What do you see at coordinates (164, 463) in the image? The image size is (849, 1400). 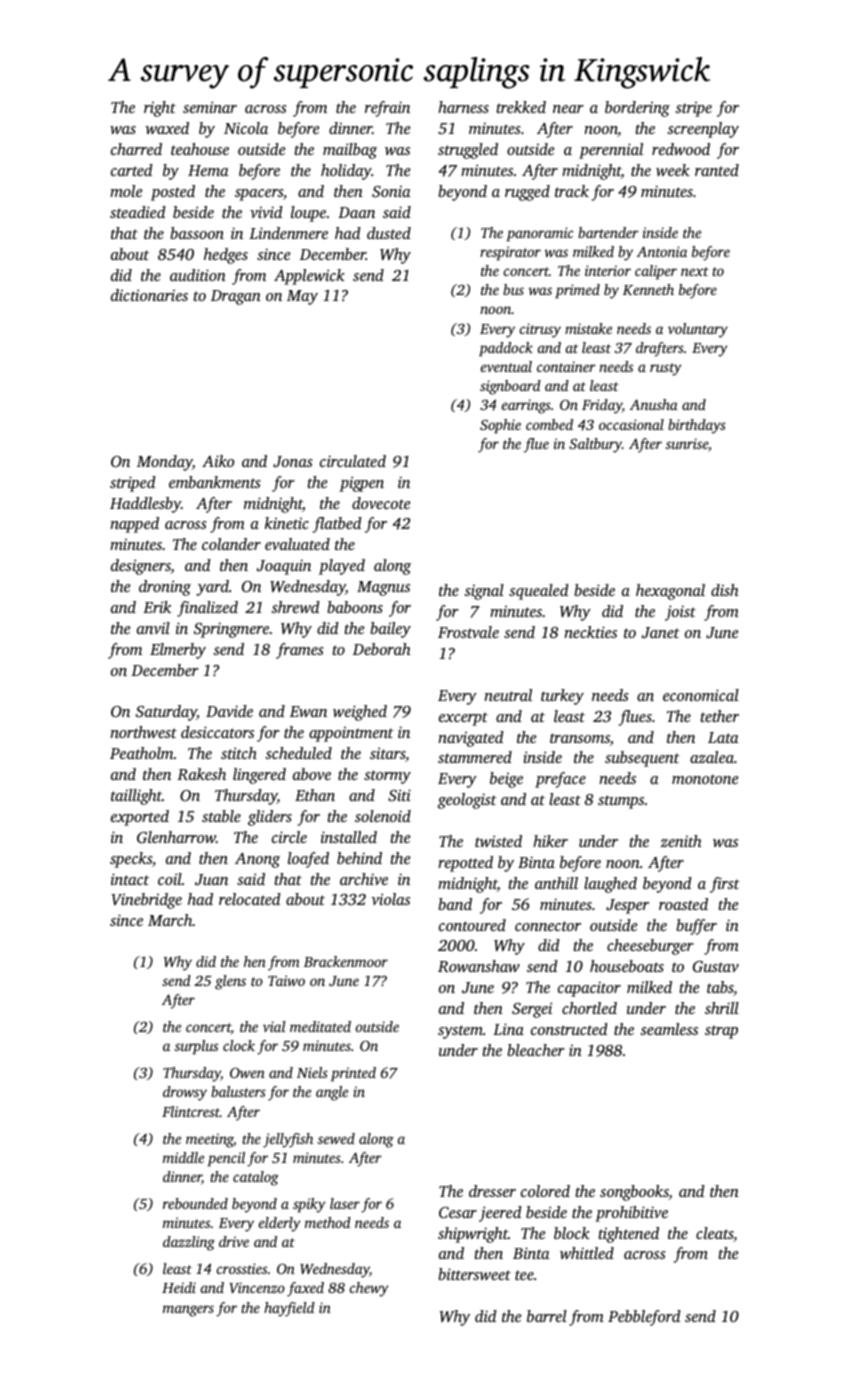 I see `Monday` at bounding box center [164, 463].
